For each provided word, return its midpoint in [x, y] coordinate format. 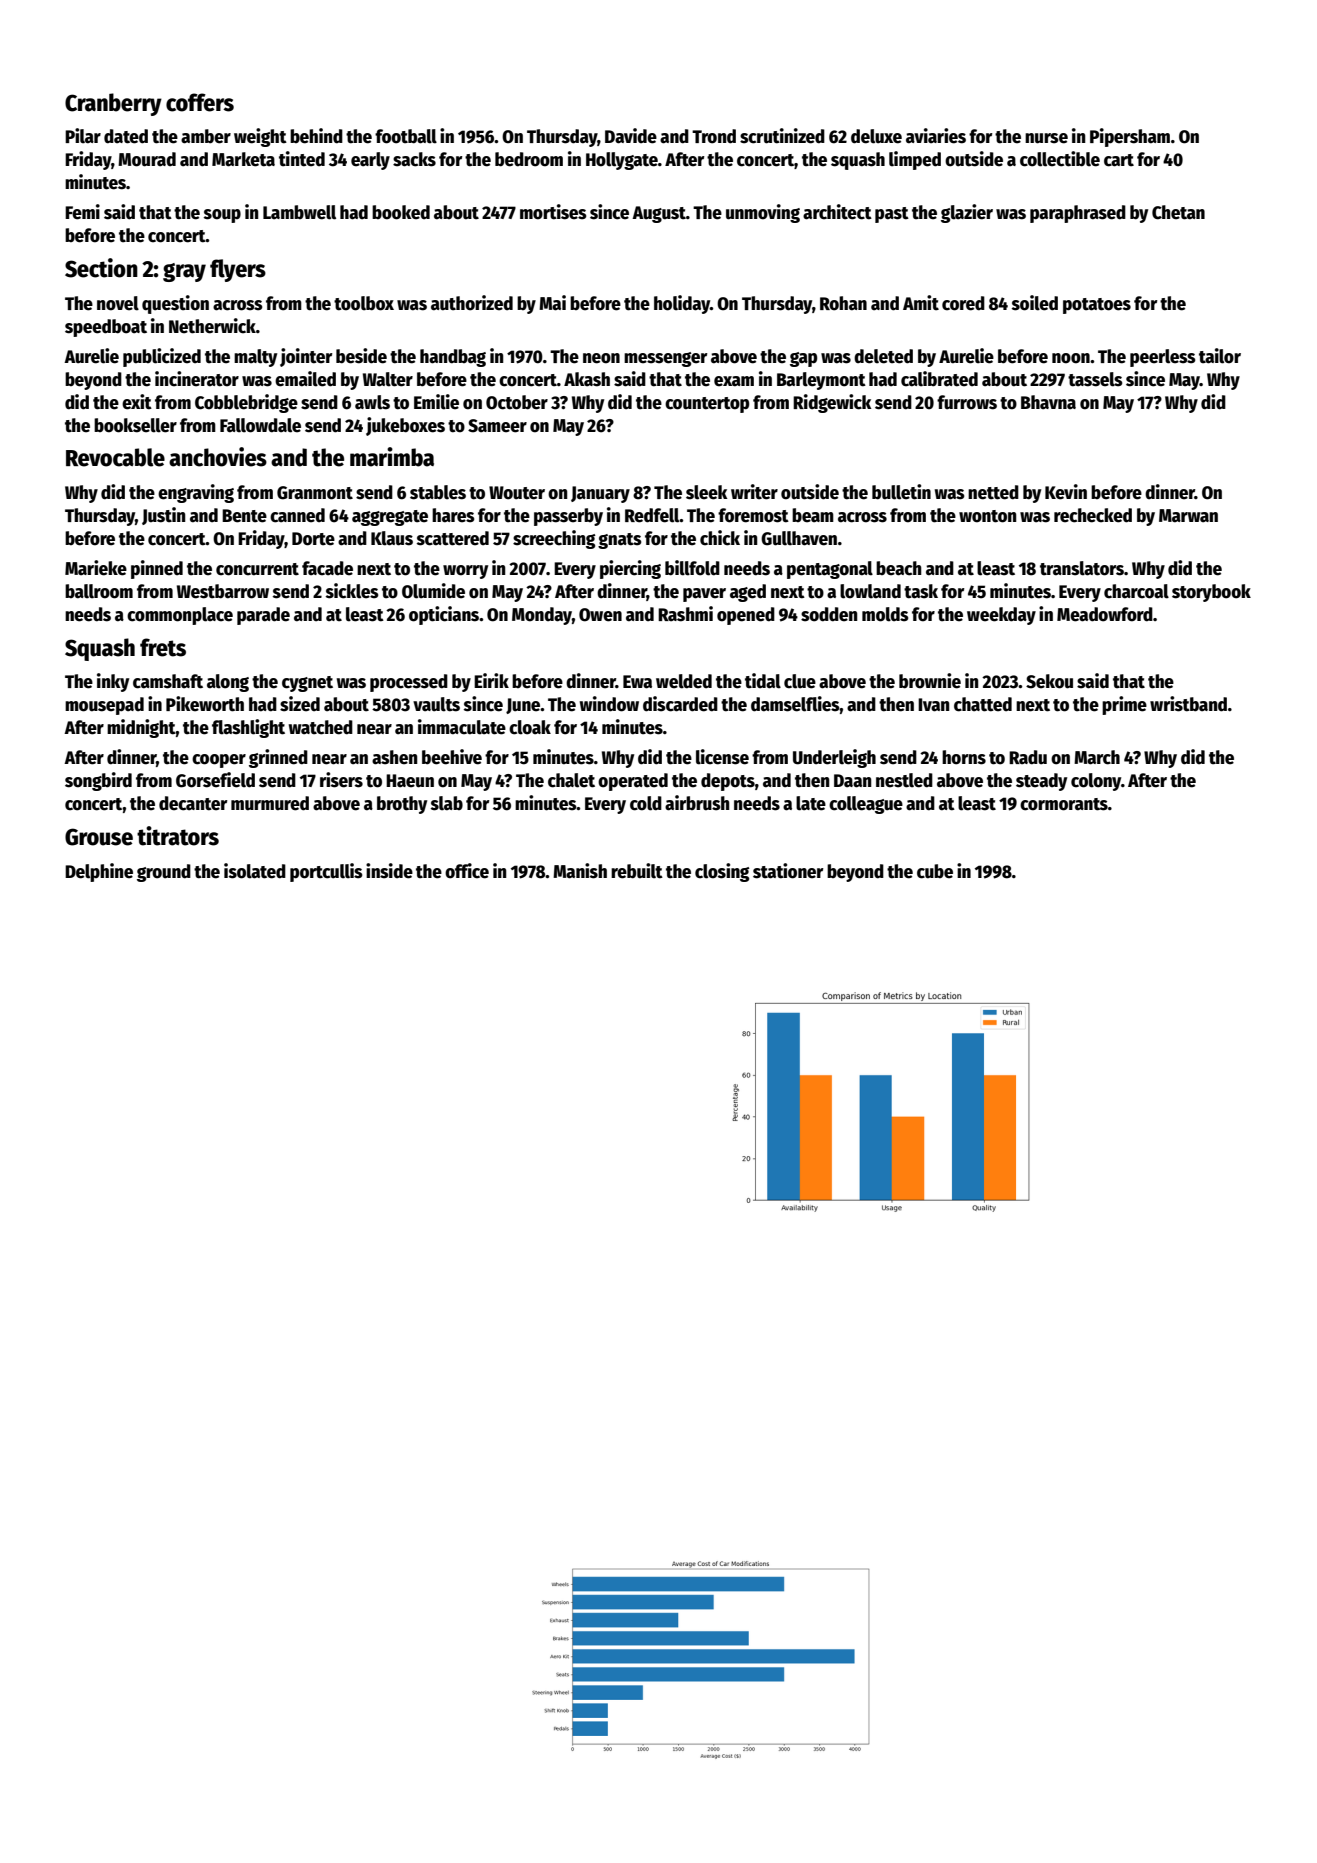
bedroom [529, 159]
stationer [788, 871]
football [406, 136]
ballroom [99, 591]
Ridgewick [832, 403]
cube [935, 871]
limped [915, 160]
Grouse [99, 837]
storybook [1211, 593]
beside [361, 356]
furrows [967, 402]
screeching [554, 539]
